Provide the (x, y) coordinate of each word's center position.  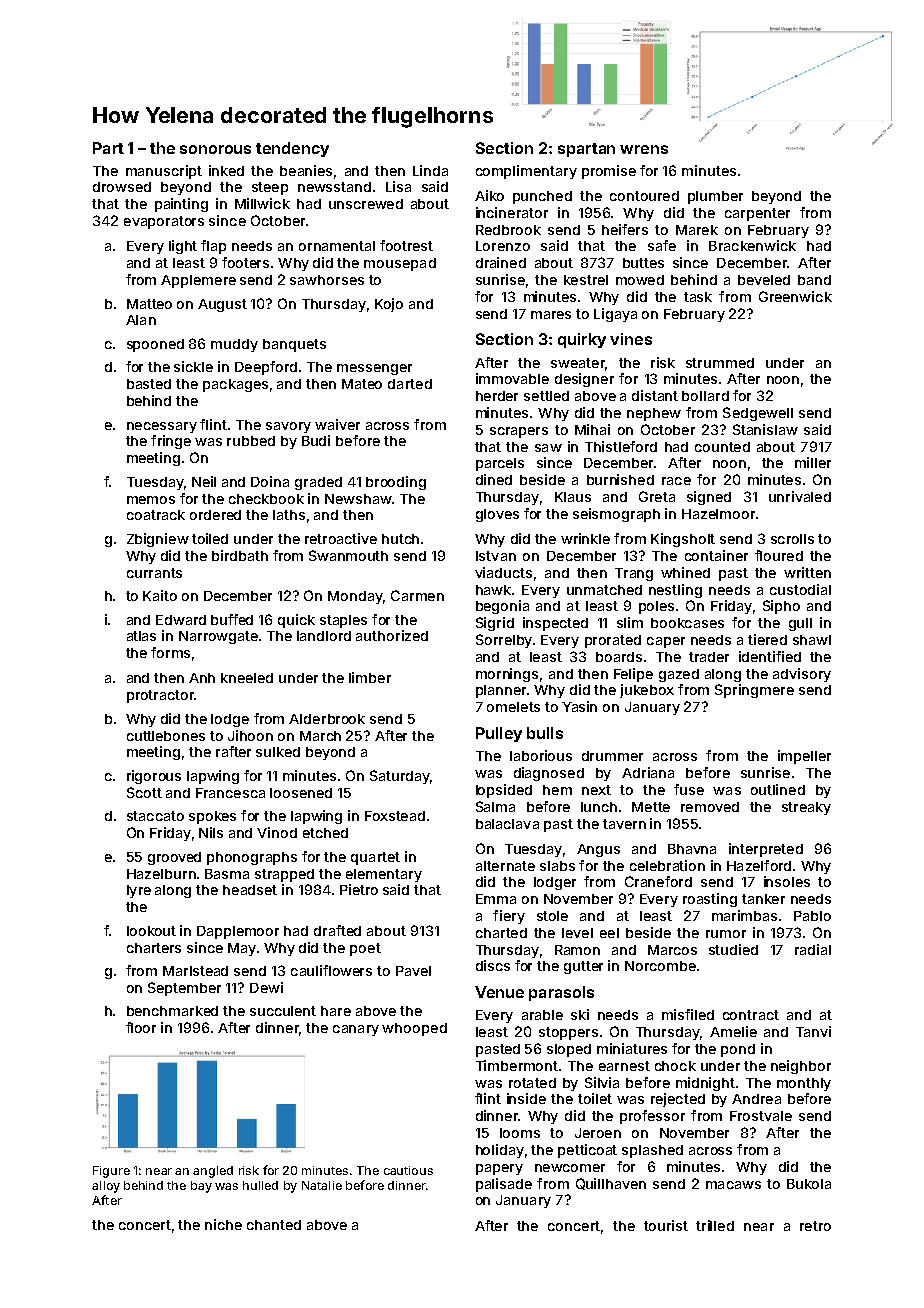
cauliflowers (331, 970)
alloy (106, 1187)
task (698, 297)
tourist (666, 1225)
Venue (499, 992)
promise (609, 172)
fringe (171, 442)
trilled (715, 1225)
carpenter (757, 214)
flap (213, 247)
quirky (582, 340)
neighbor (801, 1067)
